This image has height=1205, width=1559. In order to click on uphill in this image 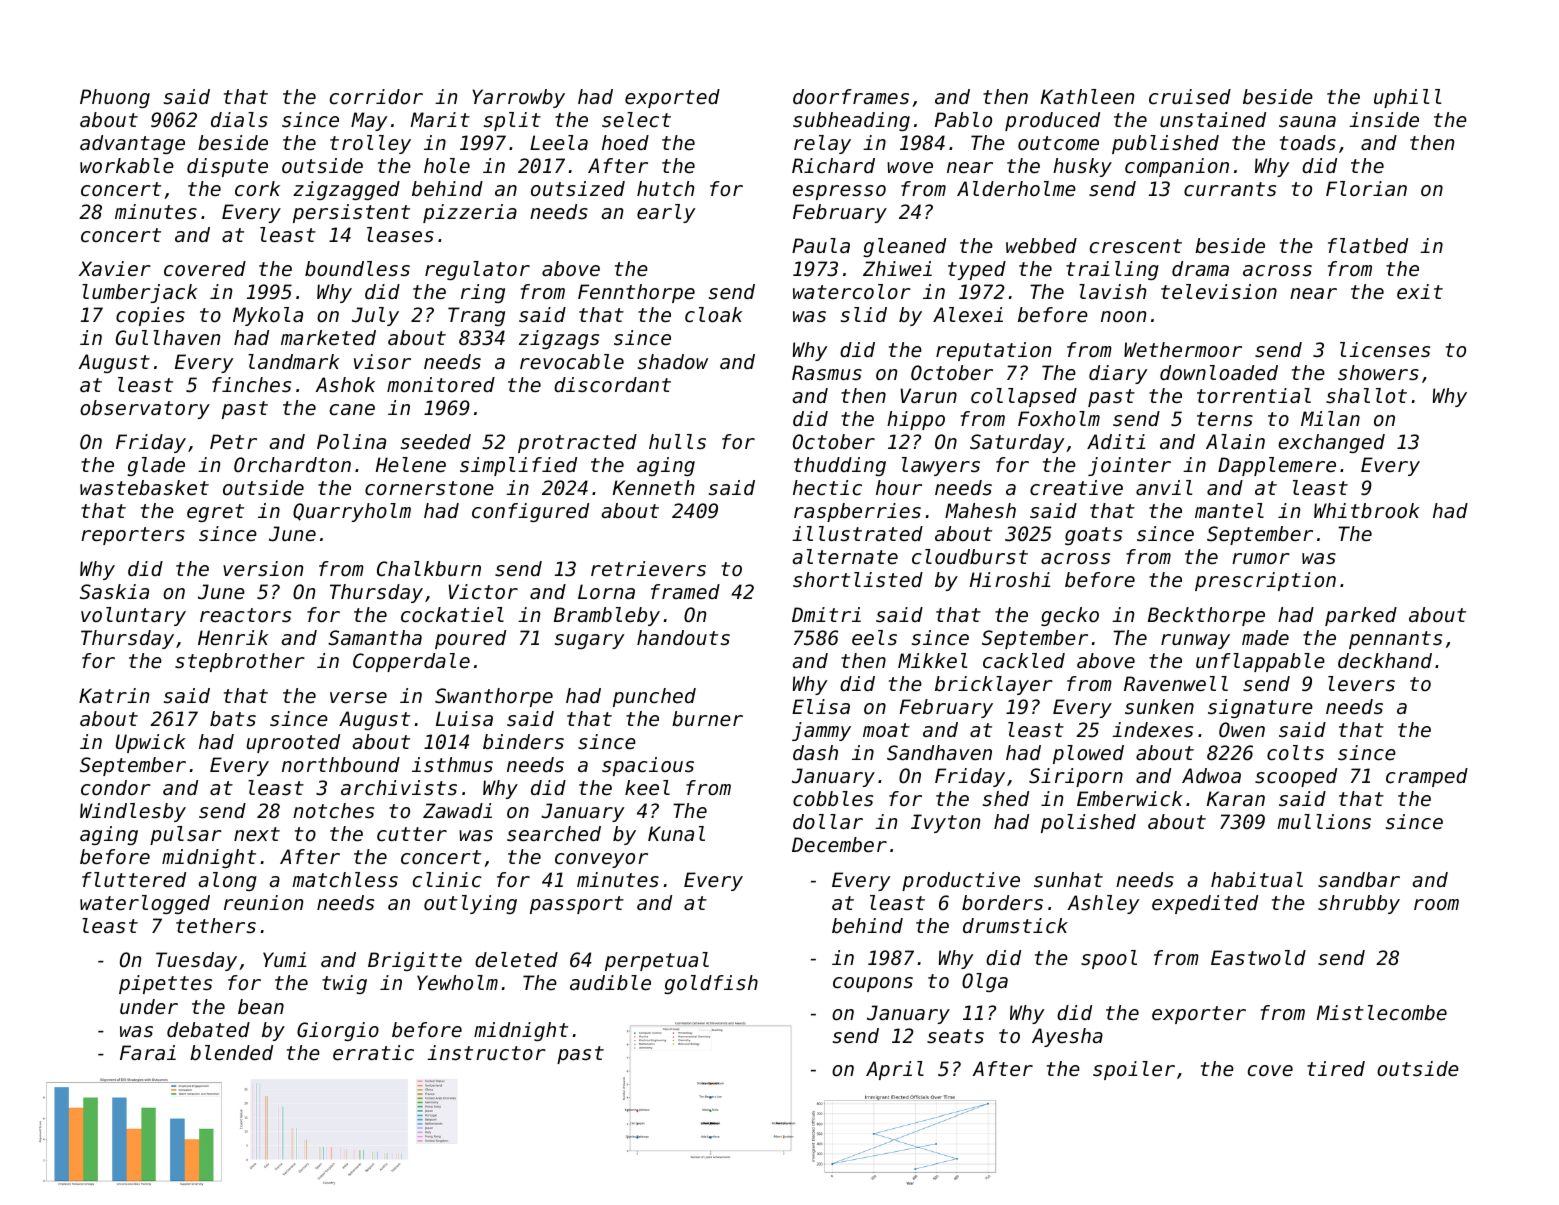, I will do `click(1407, 98)`.
